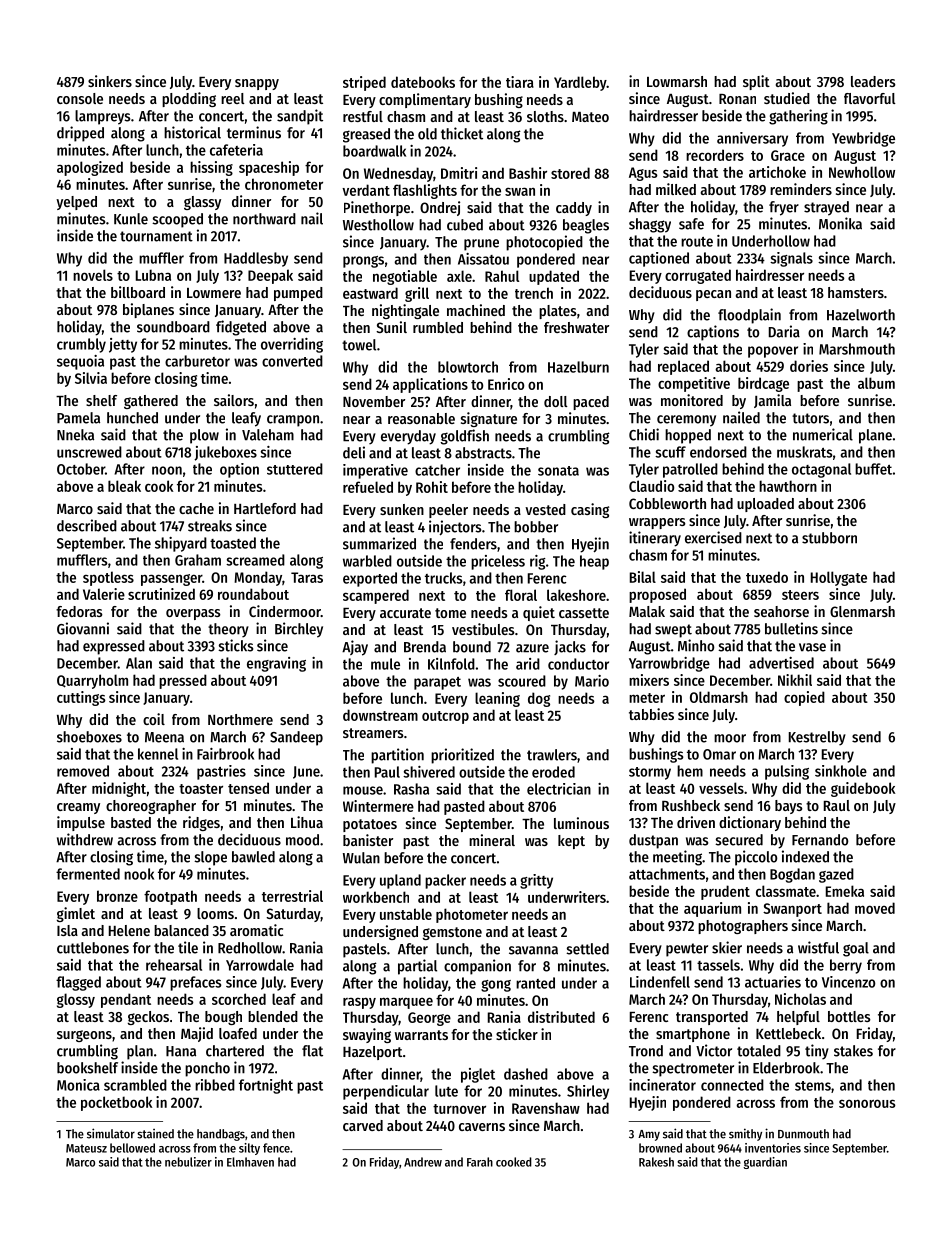  What do you see at coordinates (581, 823) in the image?
I see `luminous` at bounding box center [581, 823].
